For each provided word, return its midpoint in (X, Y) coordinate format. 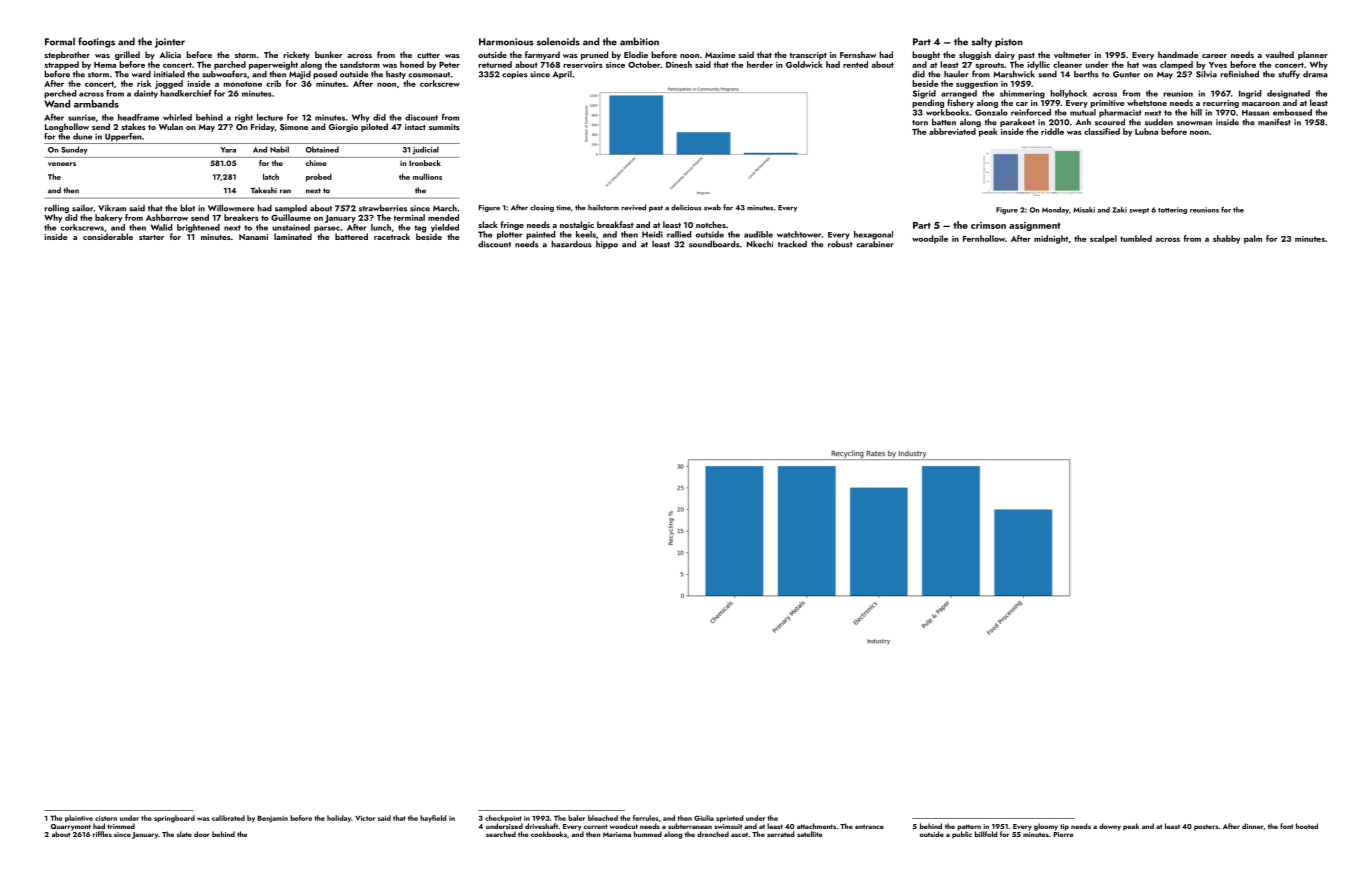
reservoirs (583, 65)
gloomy (1046, 827)
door (202, 834)
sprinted (730, 819)
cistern (106, 818)
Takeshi (264, 190)
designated (1288, 94)
